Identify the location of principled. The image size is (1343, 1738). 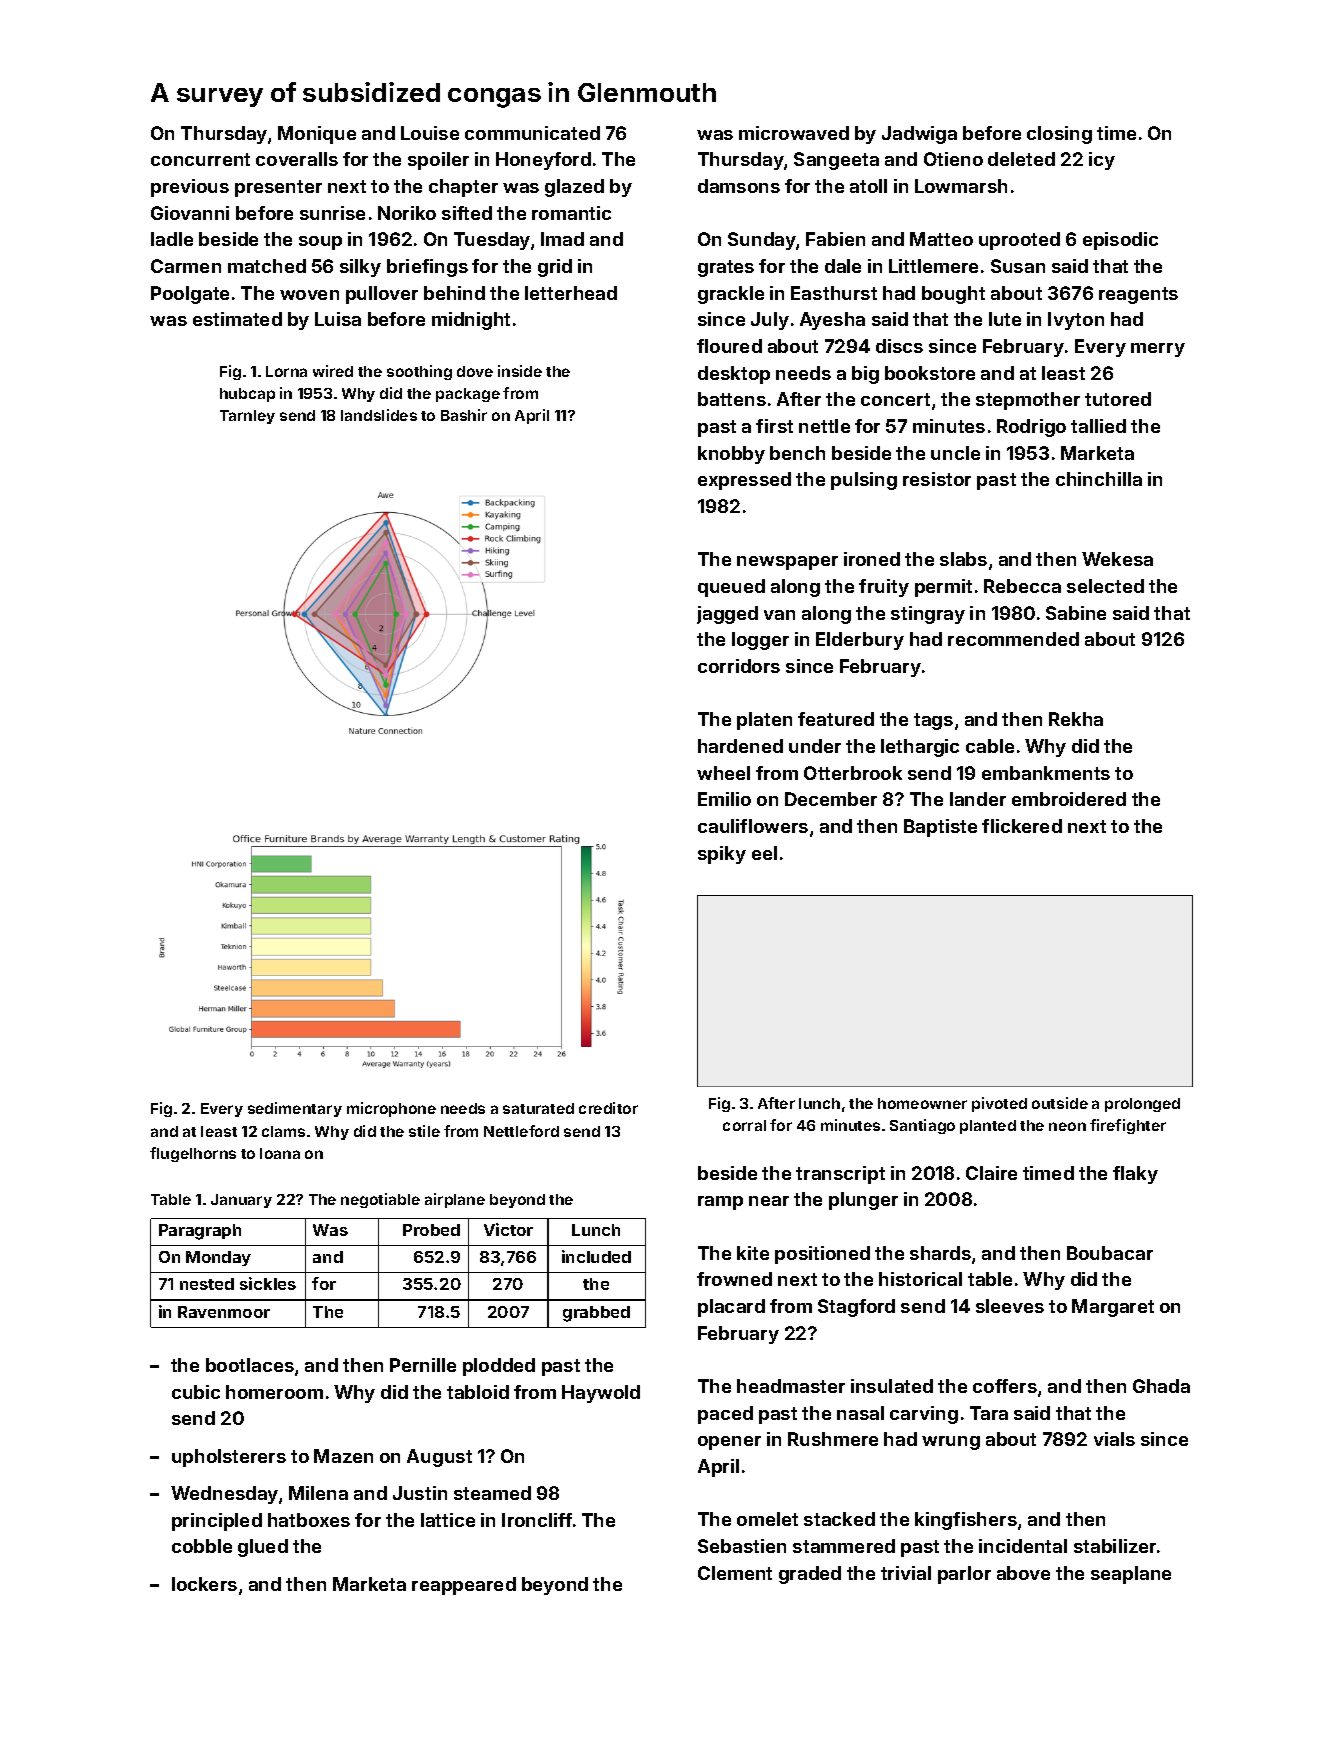
(217, 1522).
